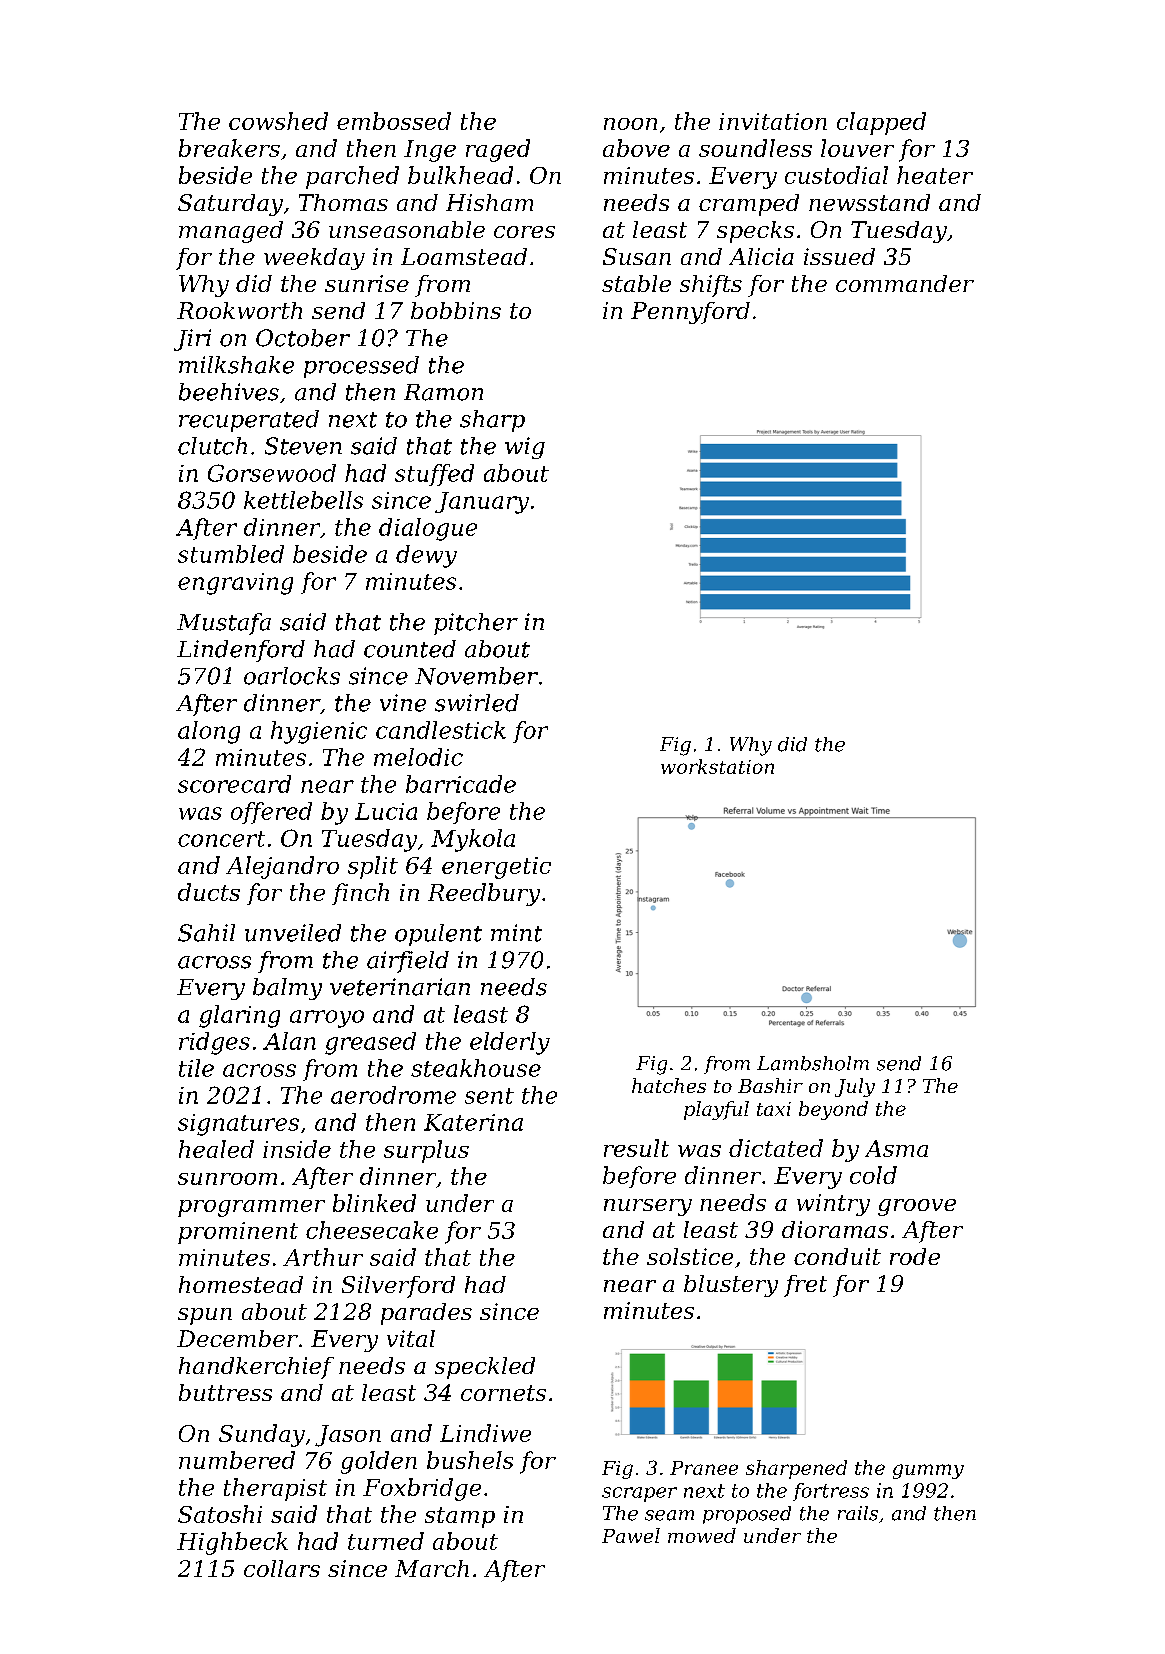  What do you see at coordinates (636, 283) in the screenshot?
I see `stable` at bounding box center [636, 283].
